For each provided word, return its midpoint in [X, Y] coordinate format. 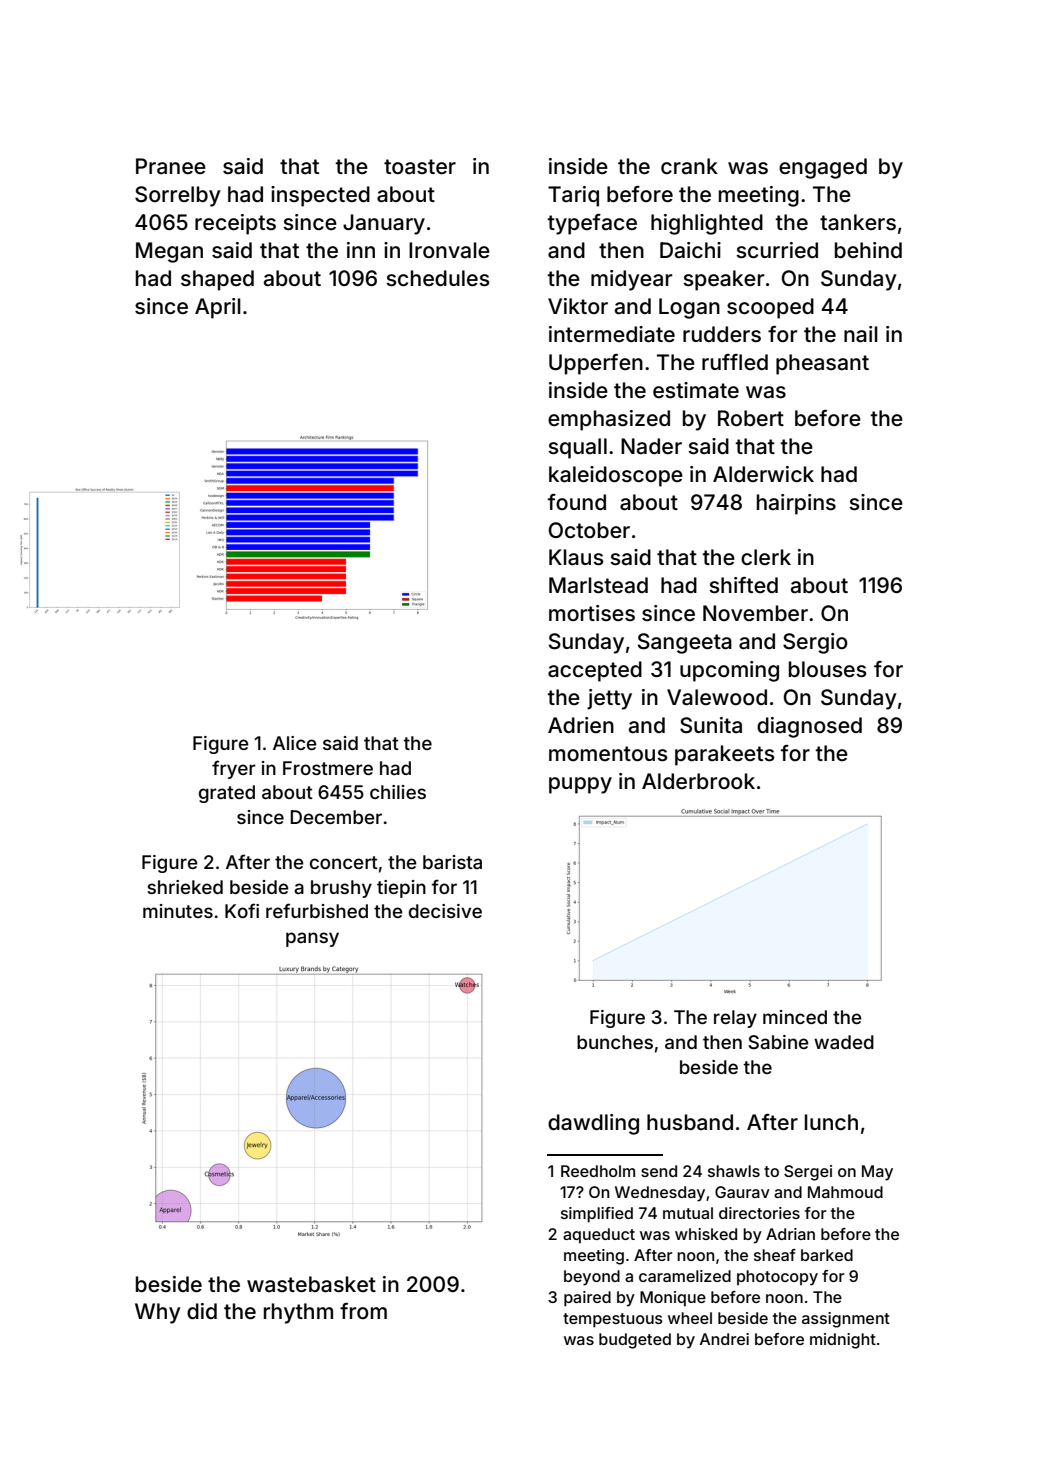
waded [844, 1042]
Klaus [576, 557]
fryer [234, 769]
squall [577, 448]
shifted [743, 585]
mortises [592, 613]
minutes [178, 911]
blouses [828, 669]
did [202, 1311]
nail [861, 334]
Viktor [578, 306]
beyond [592, 1278]
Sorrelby [178, 196]
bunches [615, 1042]
